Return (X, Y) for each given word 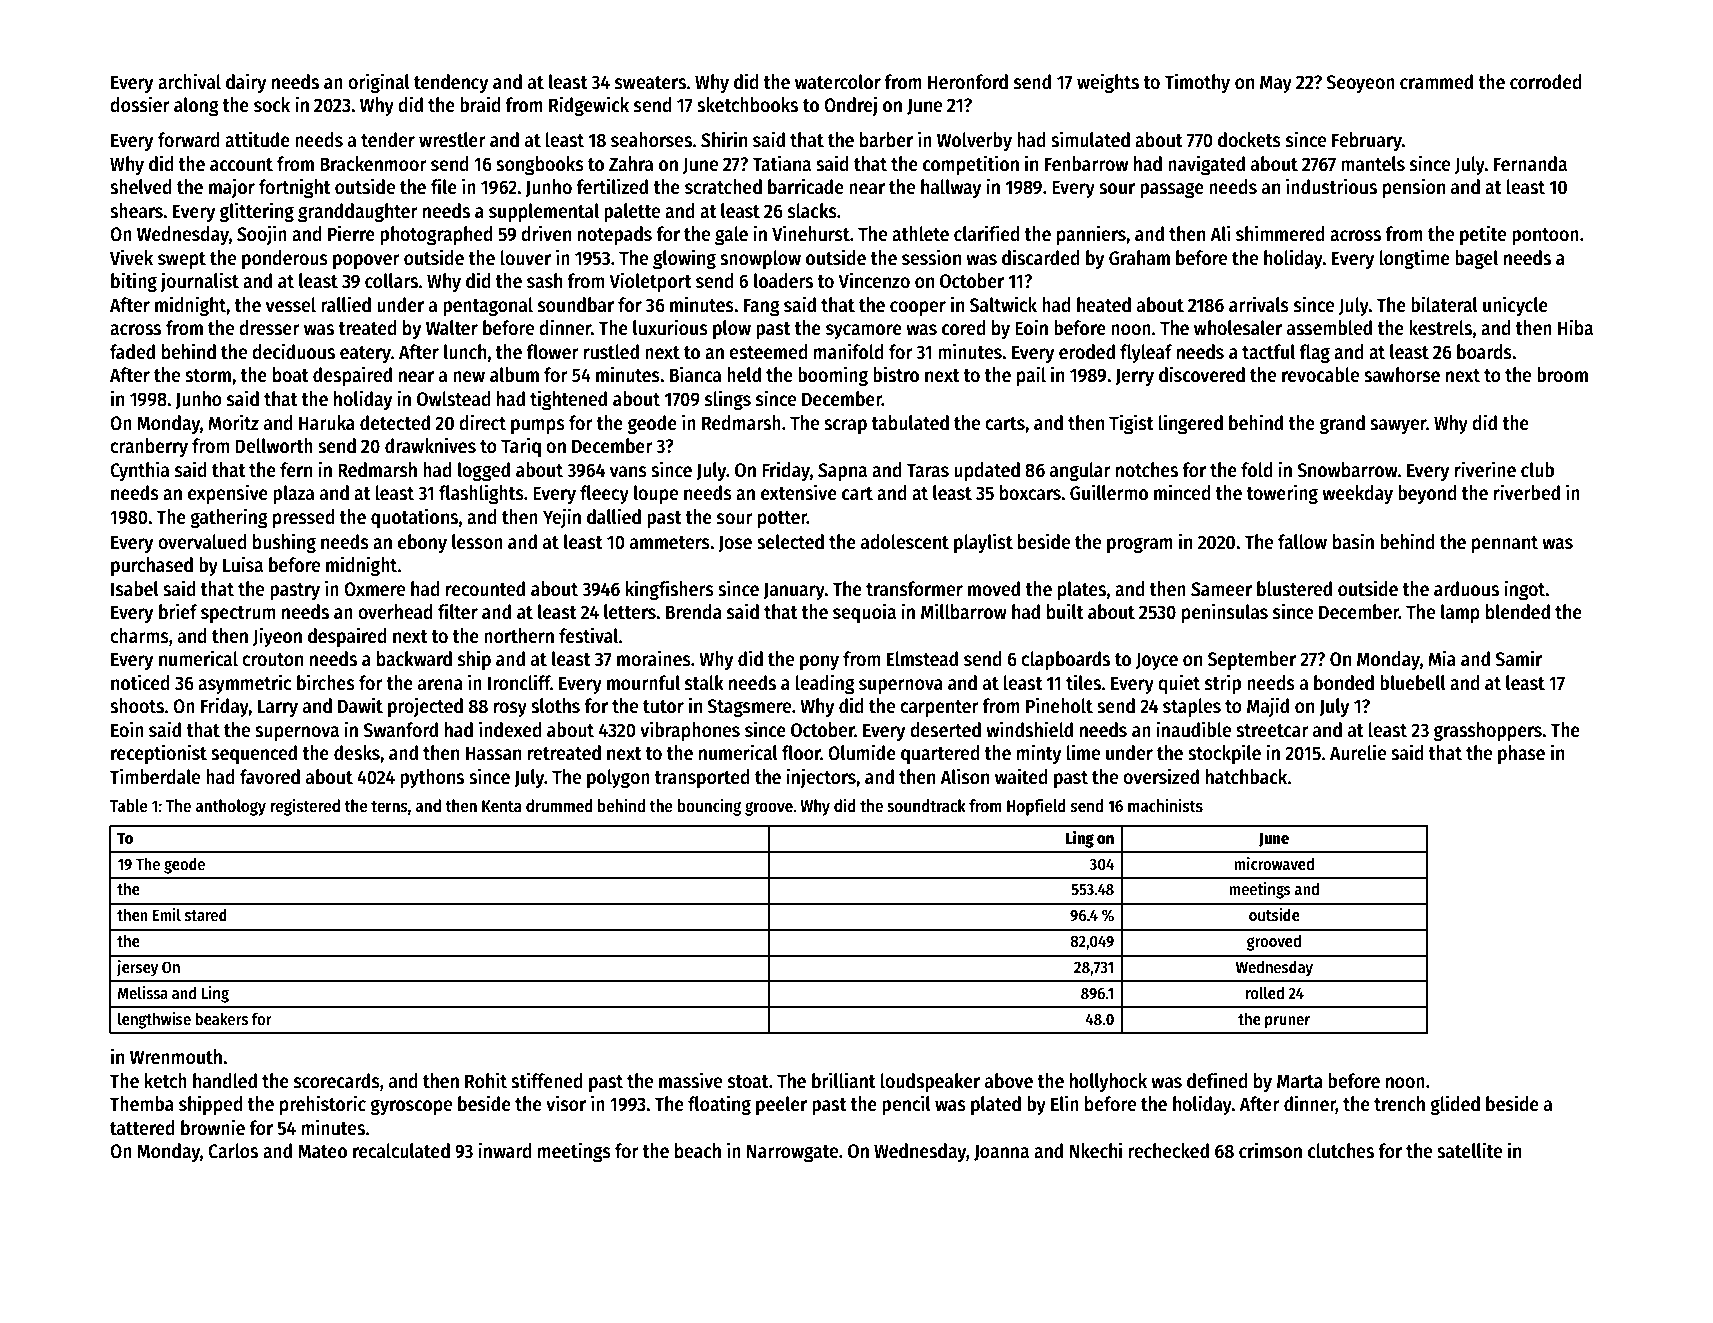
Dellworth (274, 446)
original (379, 83)
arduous (1466, 589)
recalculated (401, 1151)
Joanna (1001, 1152)
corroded (1546, 82)
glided (1455, 1105)
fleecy (604, 494)
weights (1108, 83)
